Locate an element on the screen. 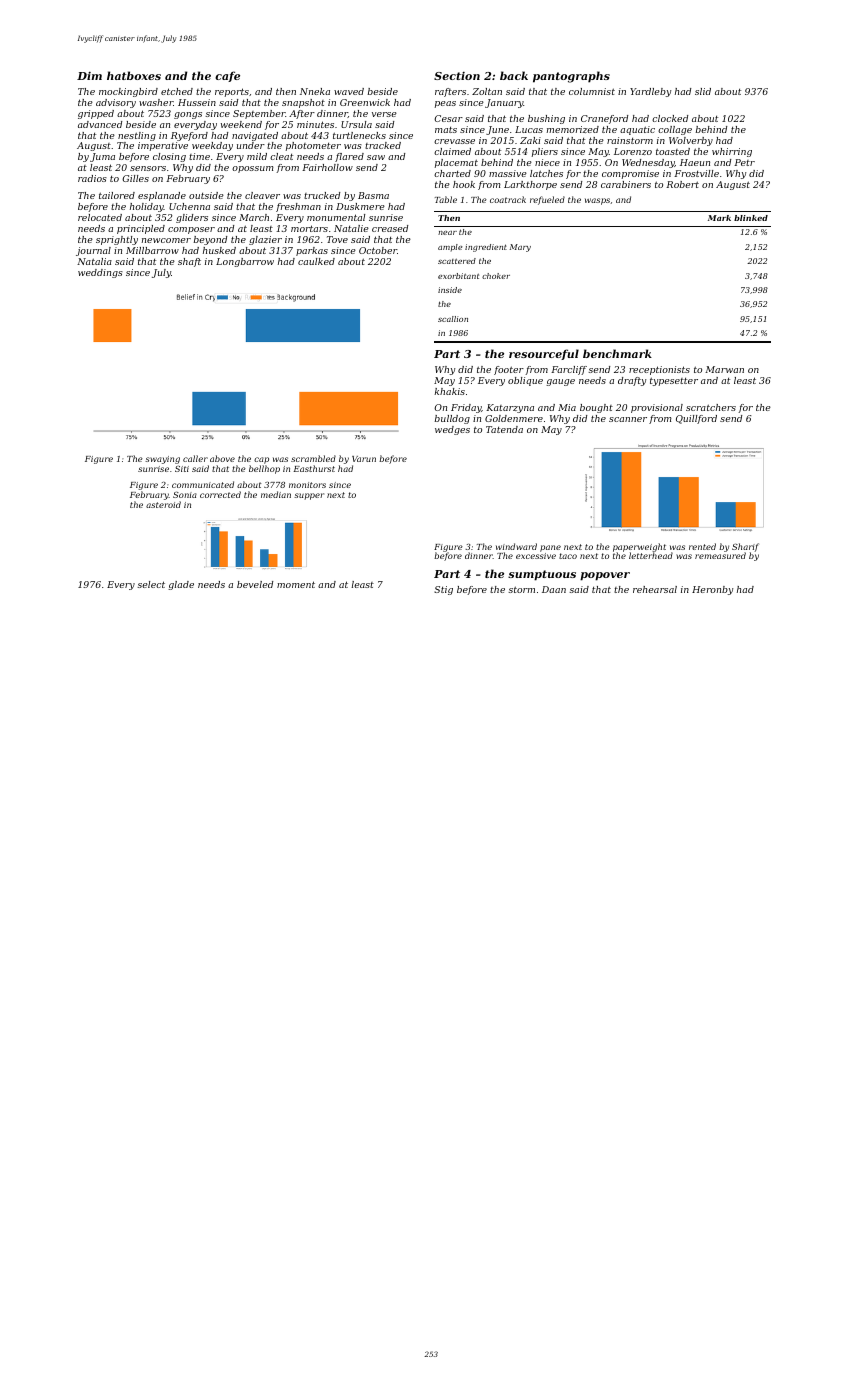  glade is located at coordinates (181, 585).
